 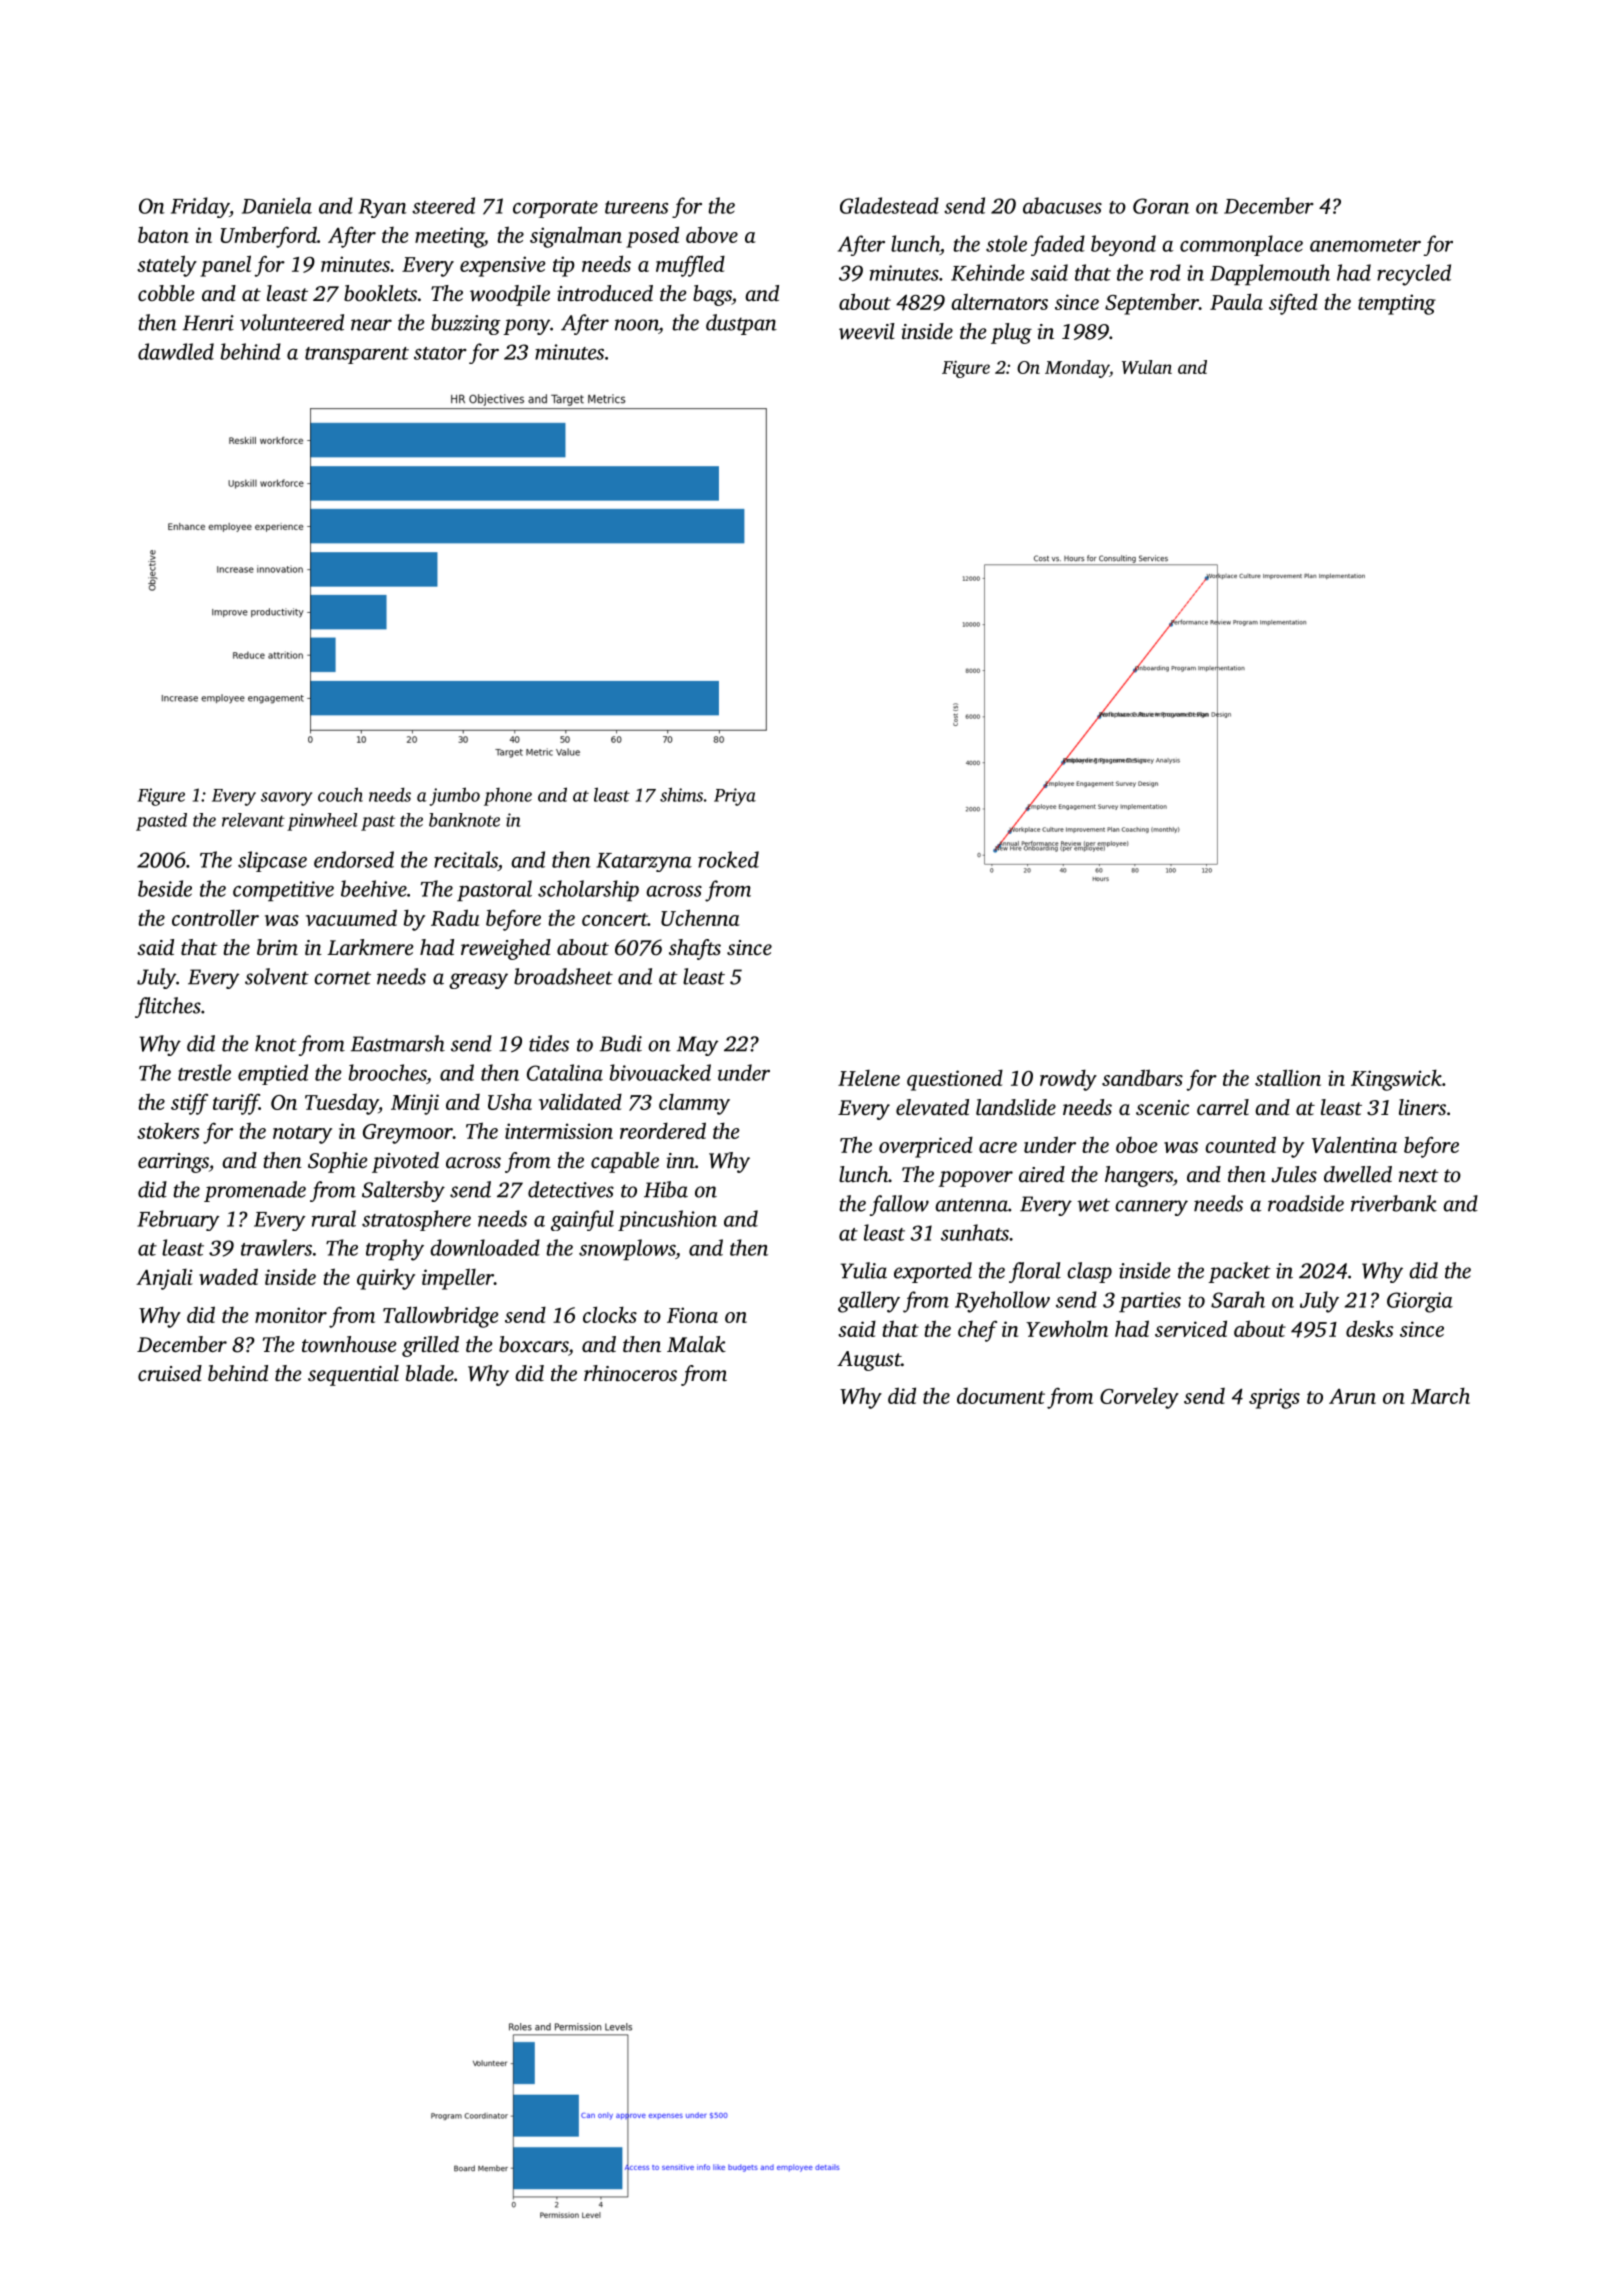 What do you see at coordinates (340, 794) in the screenshot?
I see `couch` at bounding box center [340, 794].
